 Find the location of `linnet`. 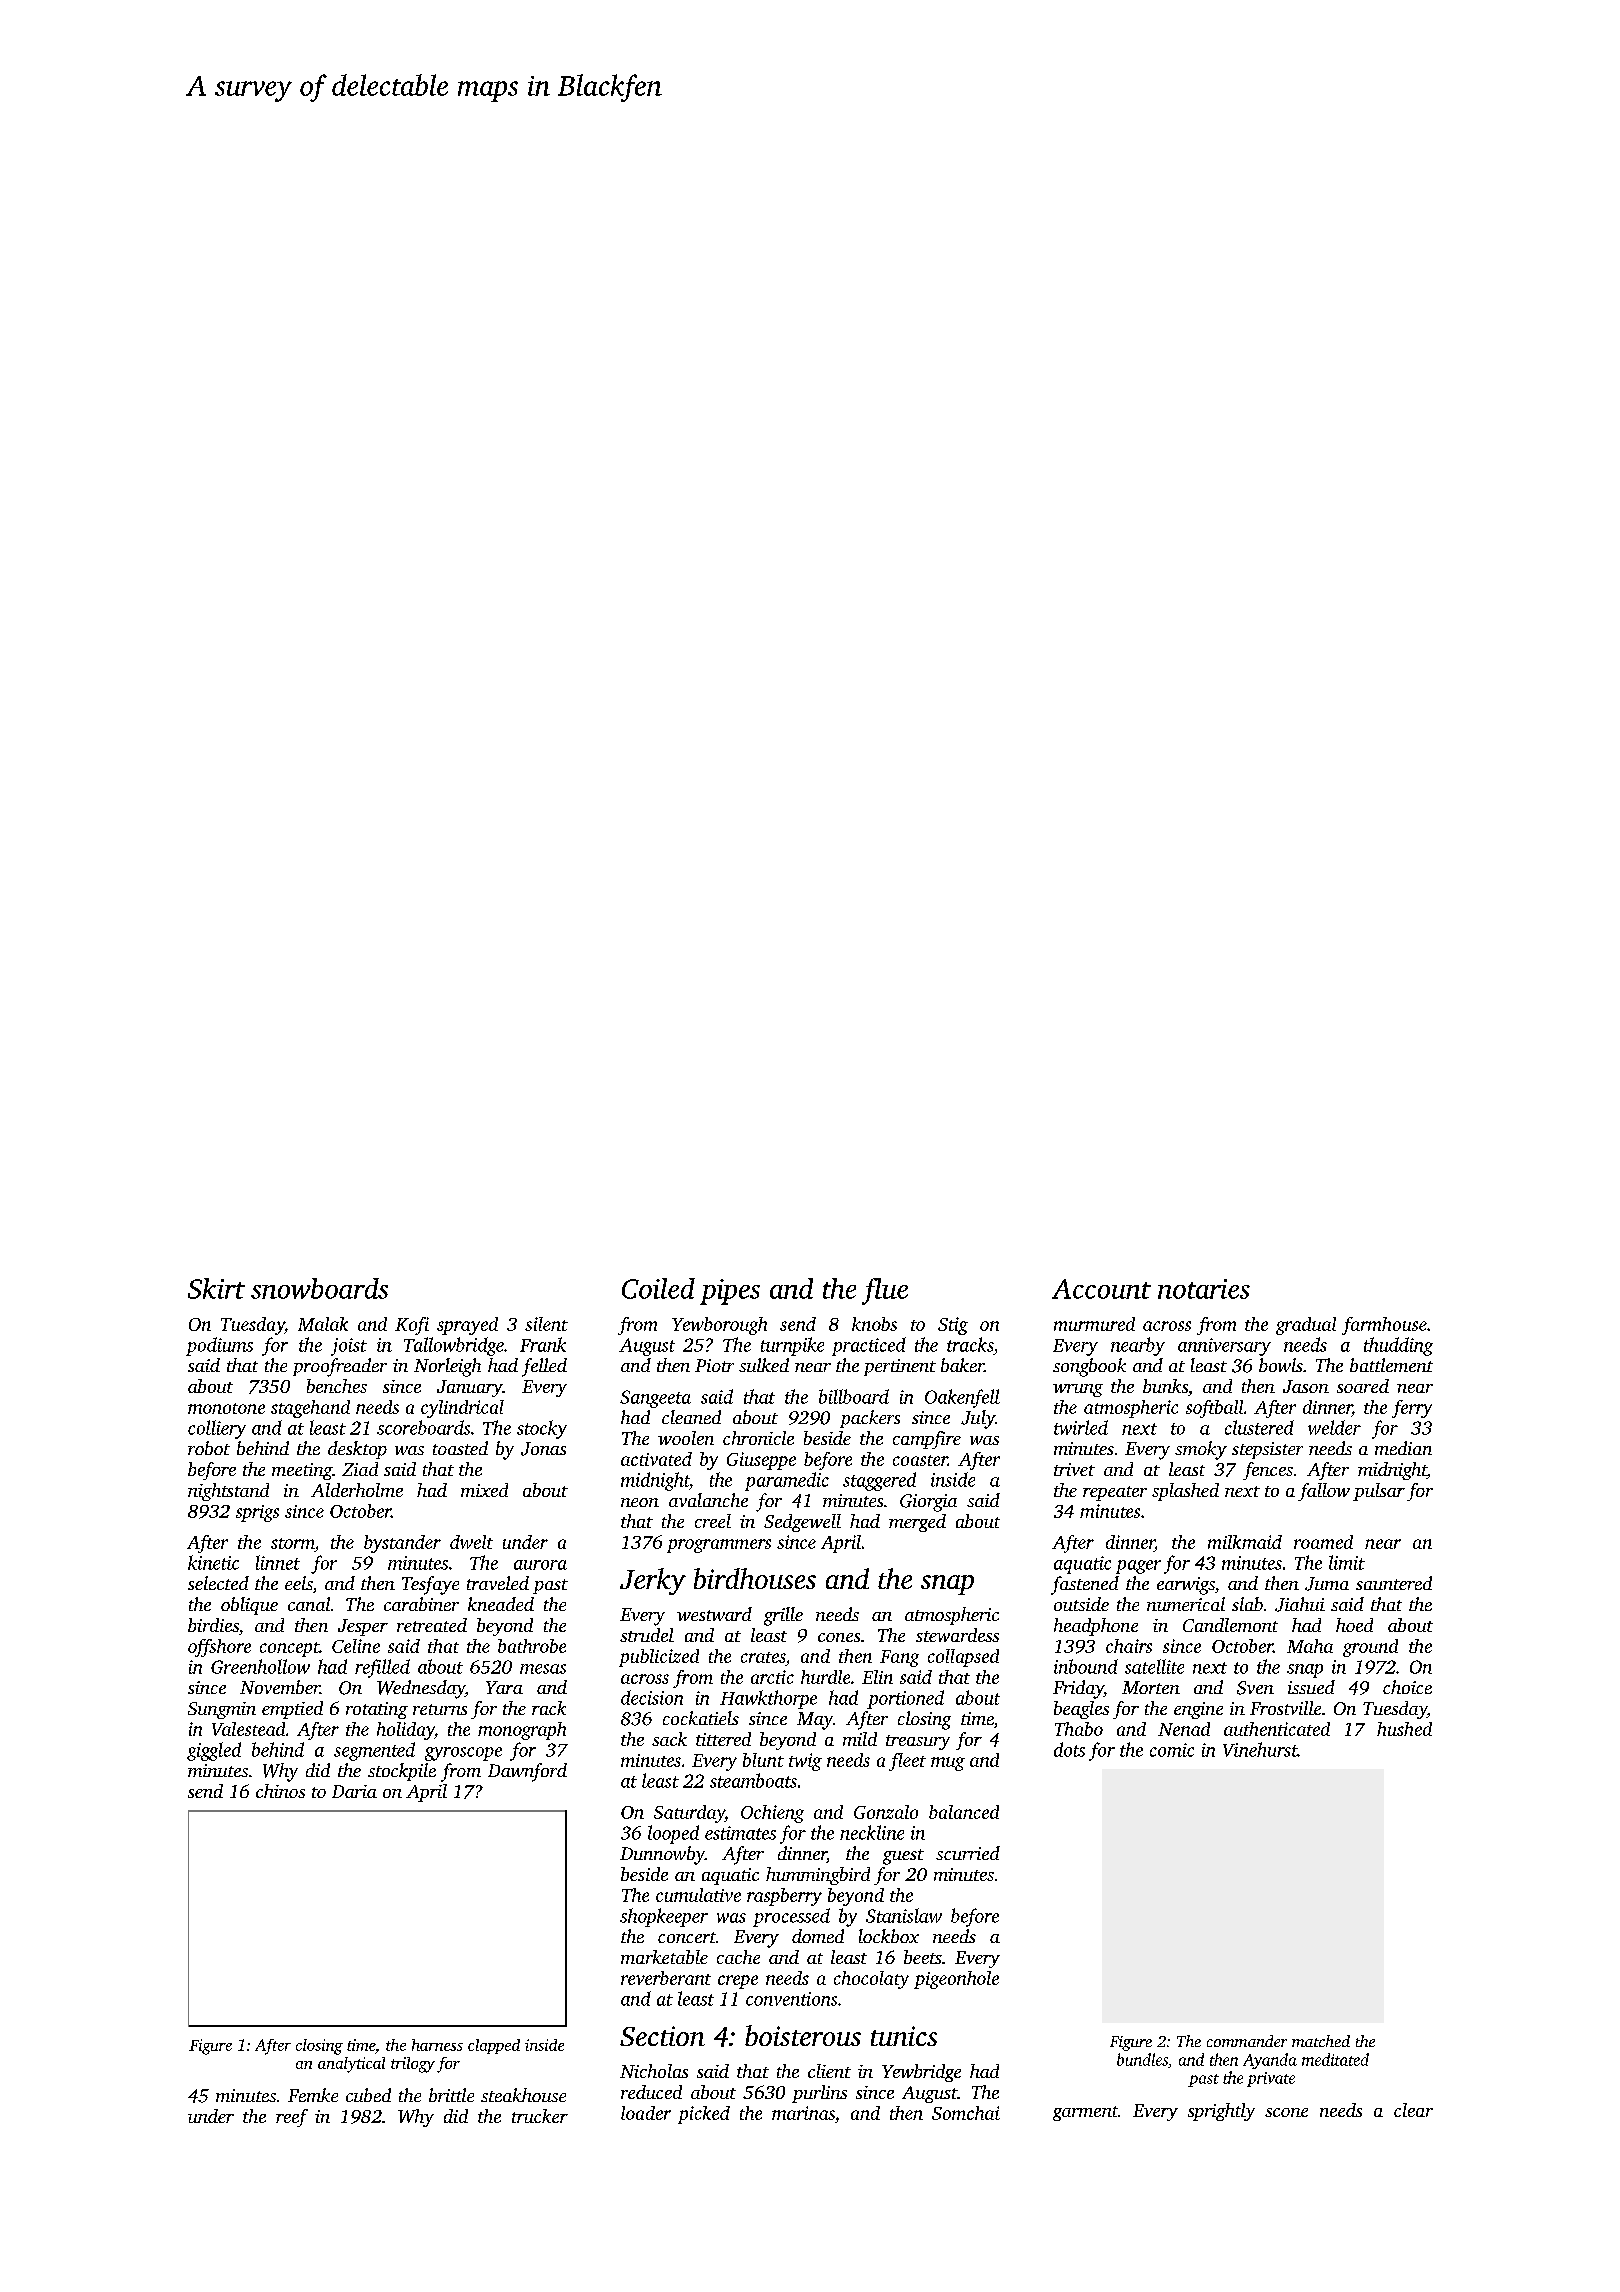

linnet is located at coordinates (278, 1562).
